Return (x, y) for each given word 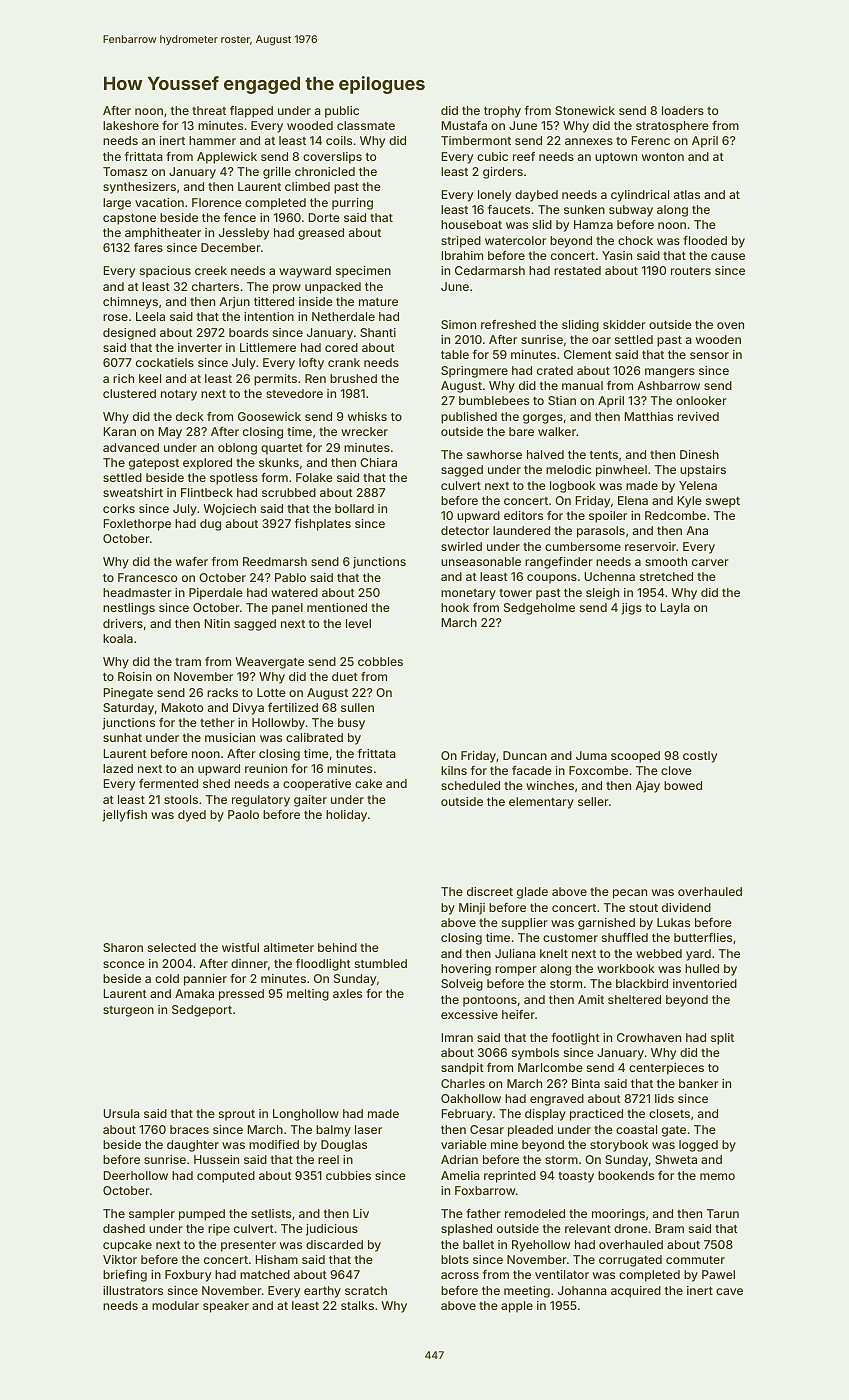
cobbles (380, 661)
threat (209, 110)
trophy (502, 112)
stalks (357, 1305)
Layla (675, 609)
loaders (683, 110)
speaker (226, 1307)
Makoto (182, 707)
